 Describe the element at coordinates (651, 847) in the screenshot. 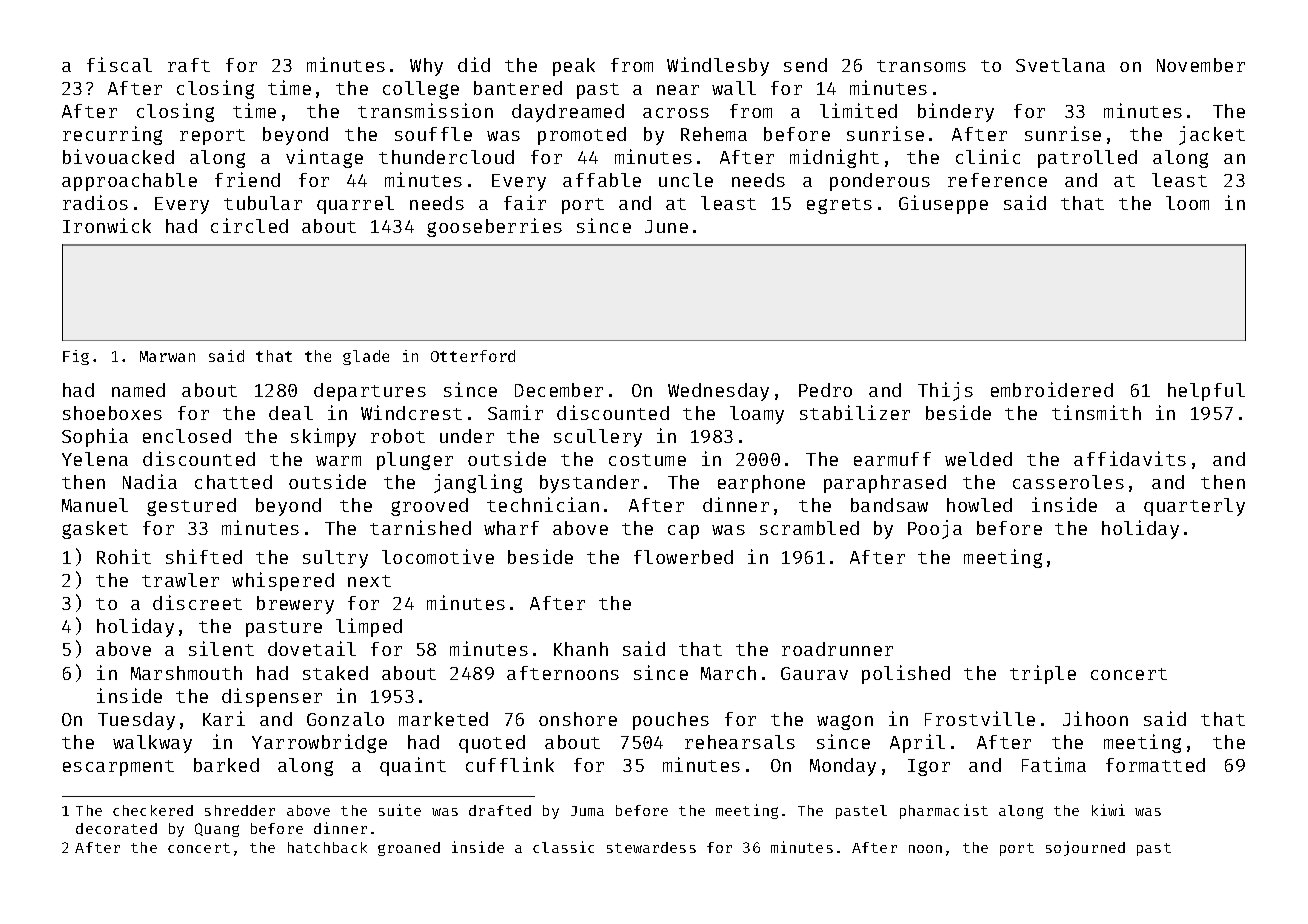

I see `stewardess` at that location.
